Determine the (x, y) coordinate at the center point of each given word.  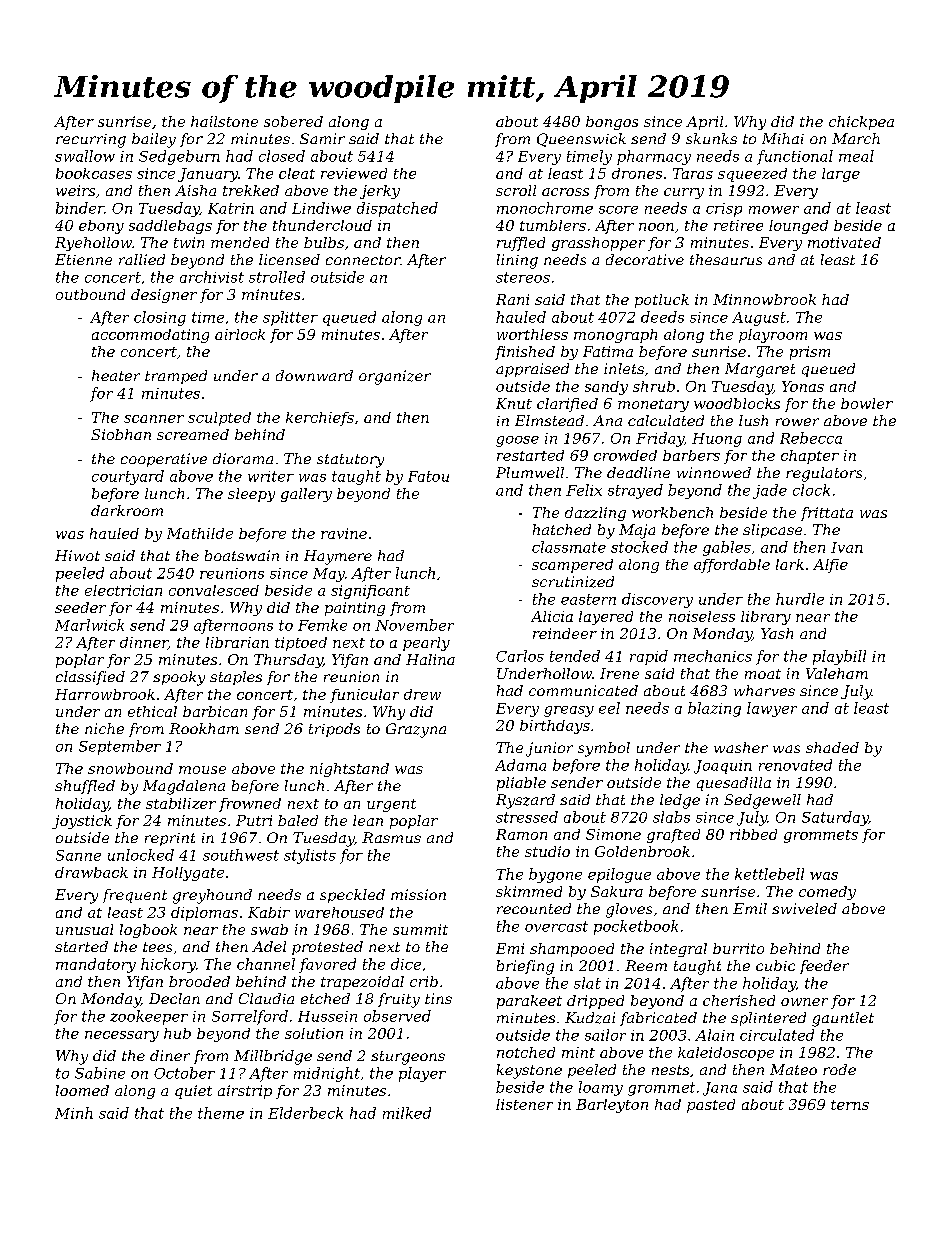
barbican (215, 711)
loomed (82, 1090)
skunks (711, 138)
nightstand (349, 770)
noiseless (702, 616)
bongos (612, 123)
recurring (91, 141)
